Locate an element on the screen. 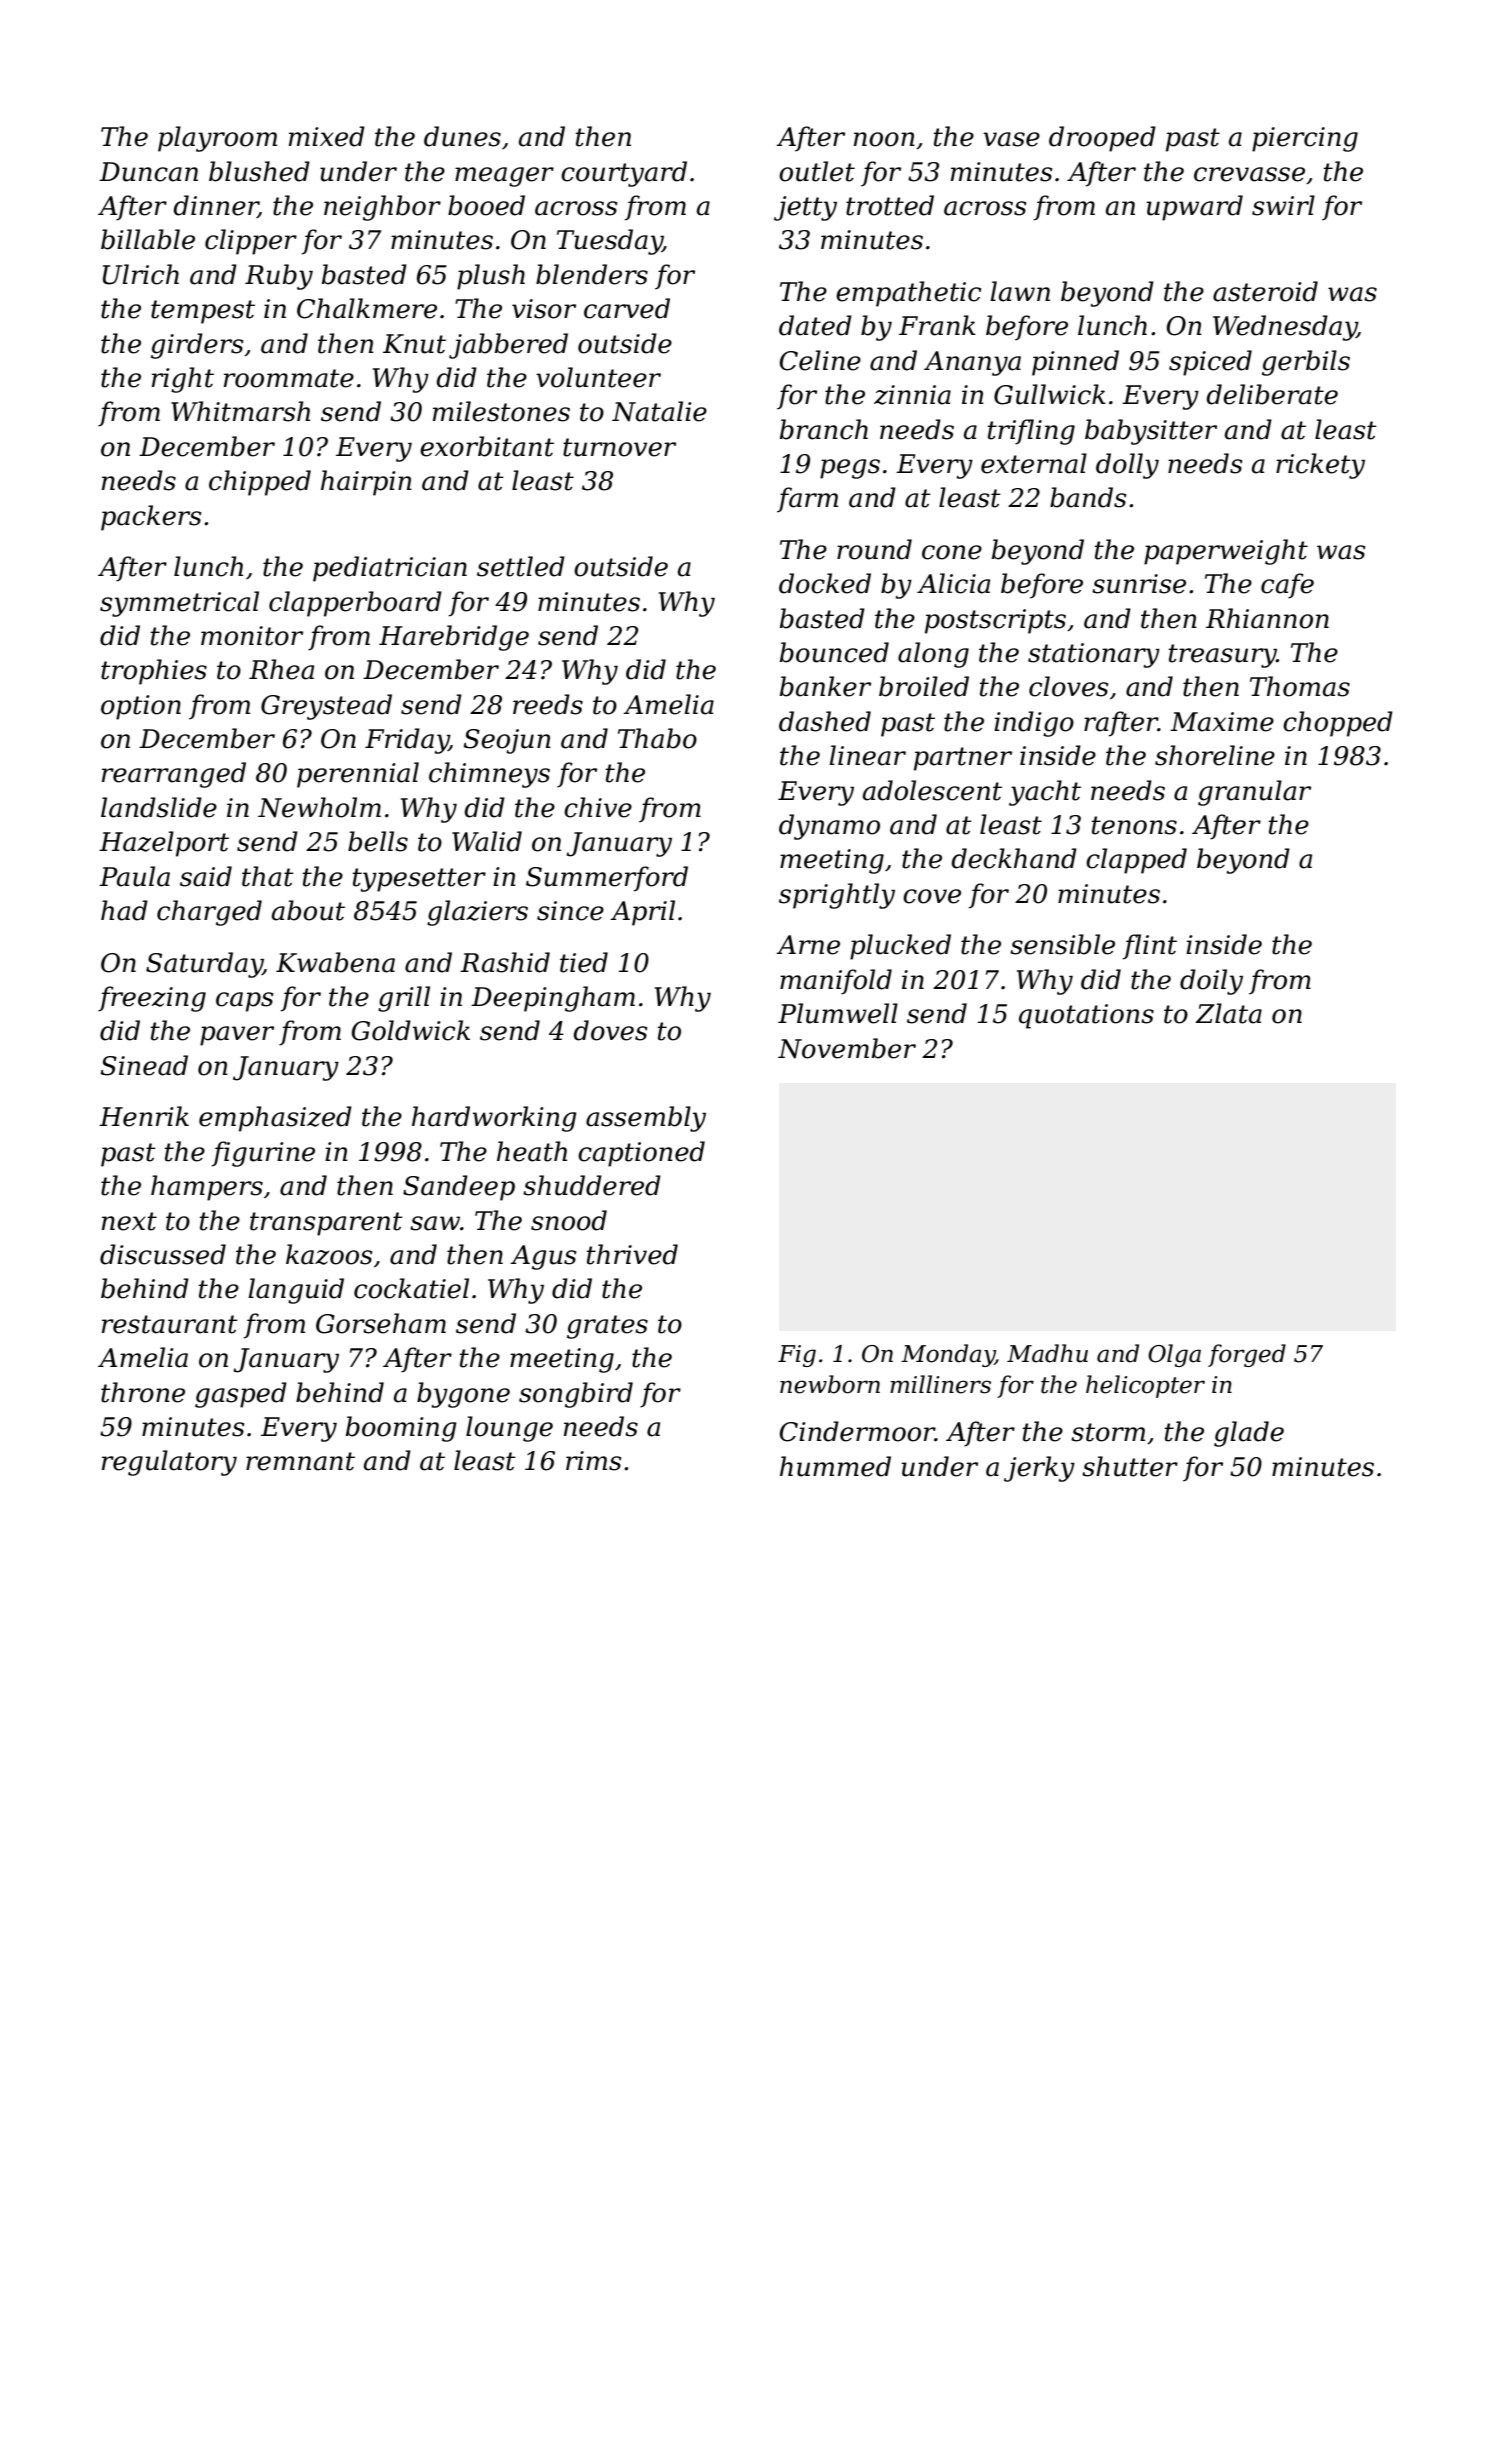 The height and width of the screenshot is (2464, 1496). milliners is located at coordinates (940, 1384).
